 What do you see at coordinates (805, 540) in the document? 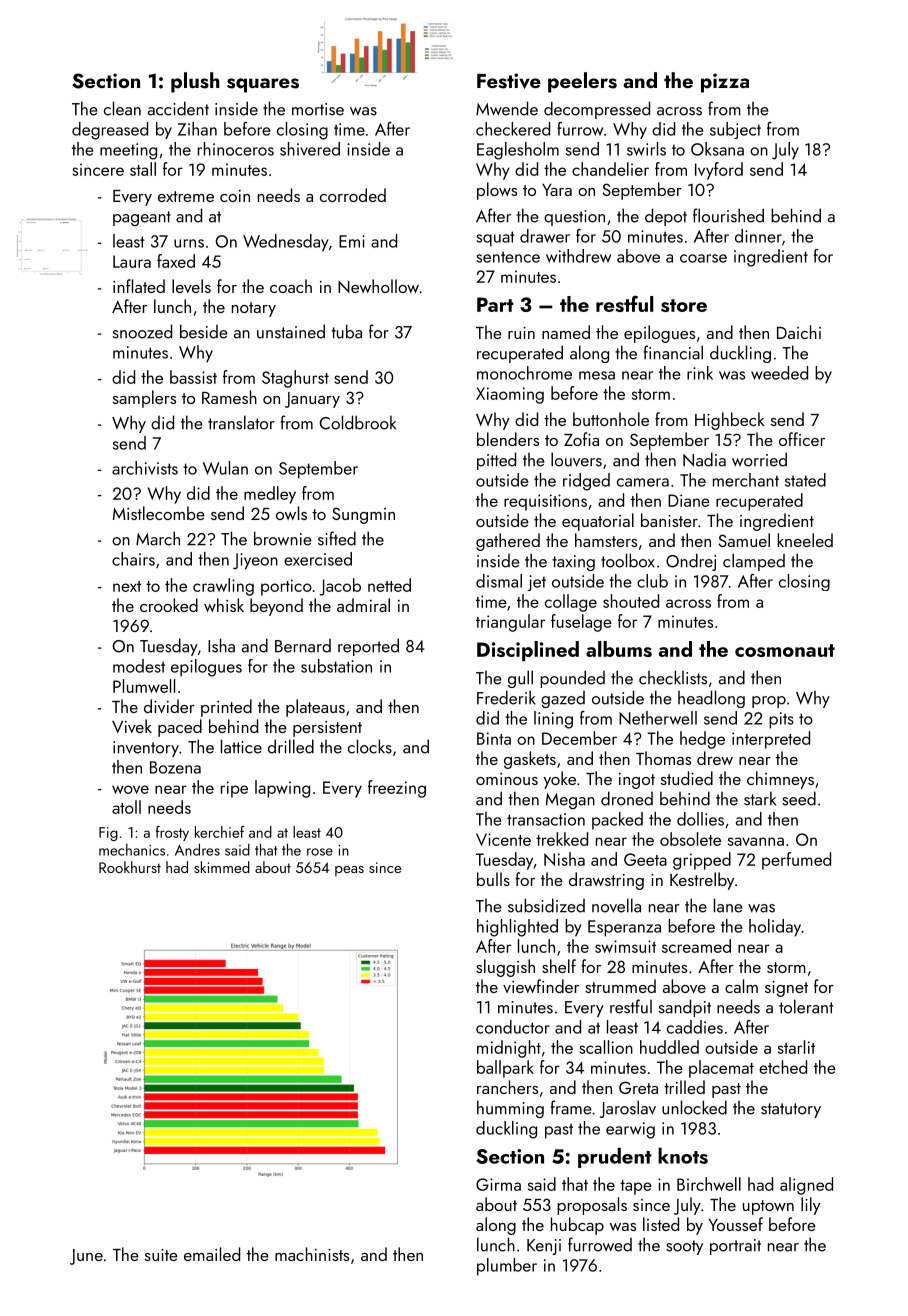
I see `kneeled` at bounding box center [805, 540].
